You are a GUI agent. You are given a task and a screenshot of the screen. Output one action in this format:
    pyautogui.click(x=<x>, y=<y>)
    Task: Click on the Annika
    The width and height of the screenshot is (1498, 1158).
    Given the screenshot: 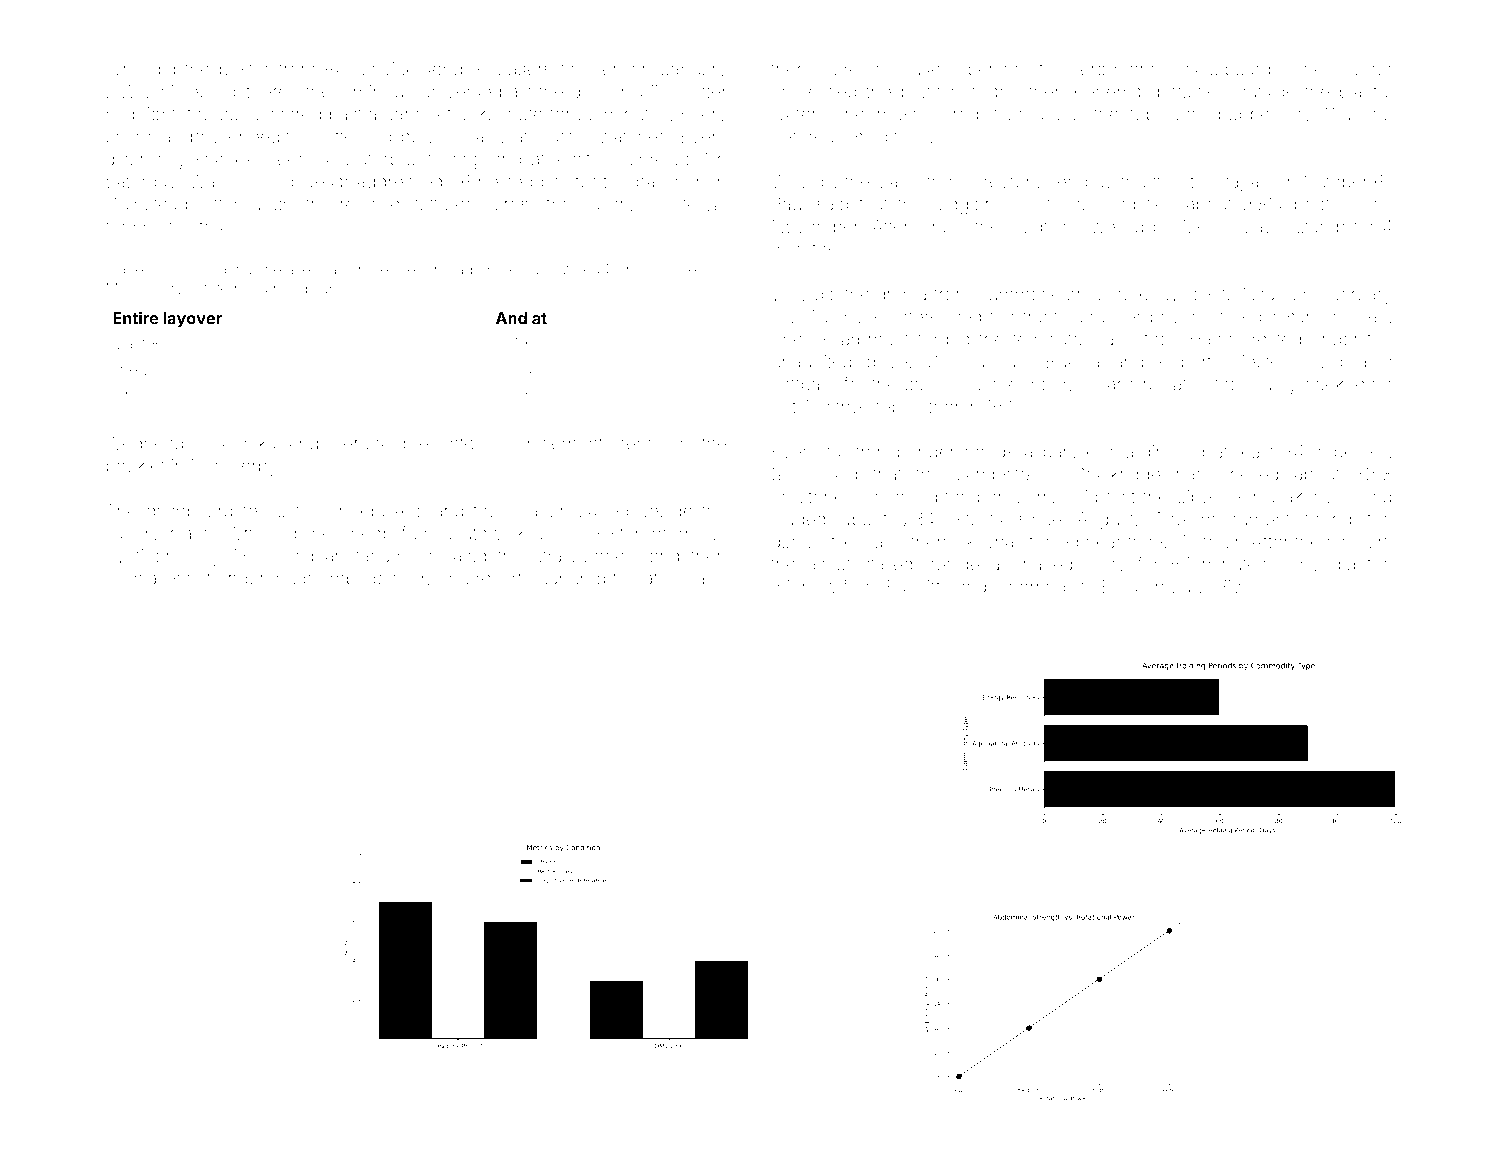 What is the action you would take?
    pyautogui.click(x=248, y=443)
